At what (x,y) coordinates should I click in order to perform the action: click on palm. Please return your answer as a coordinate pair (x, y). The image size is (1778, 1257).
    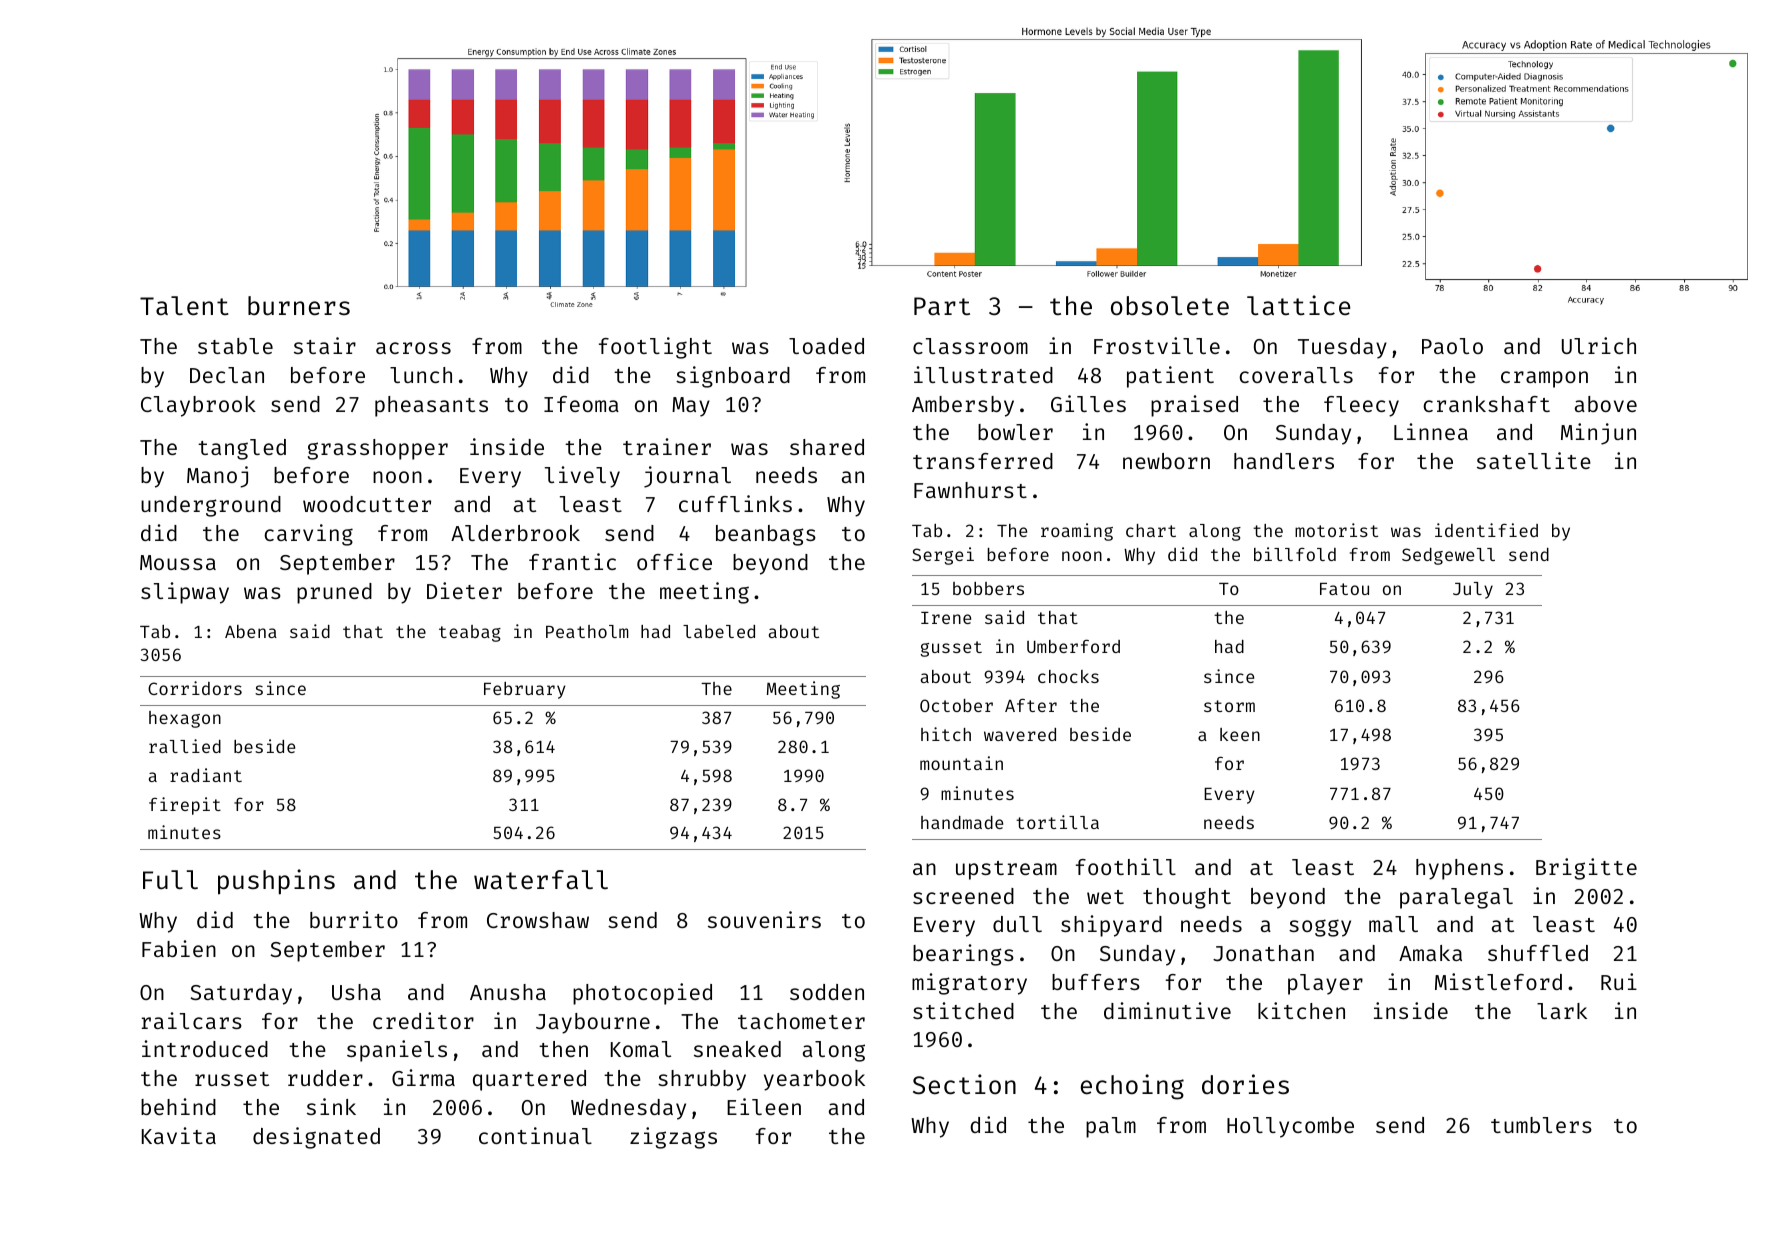
    Looking at the image, I should click on (1111, 1127).
